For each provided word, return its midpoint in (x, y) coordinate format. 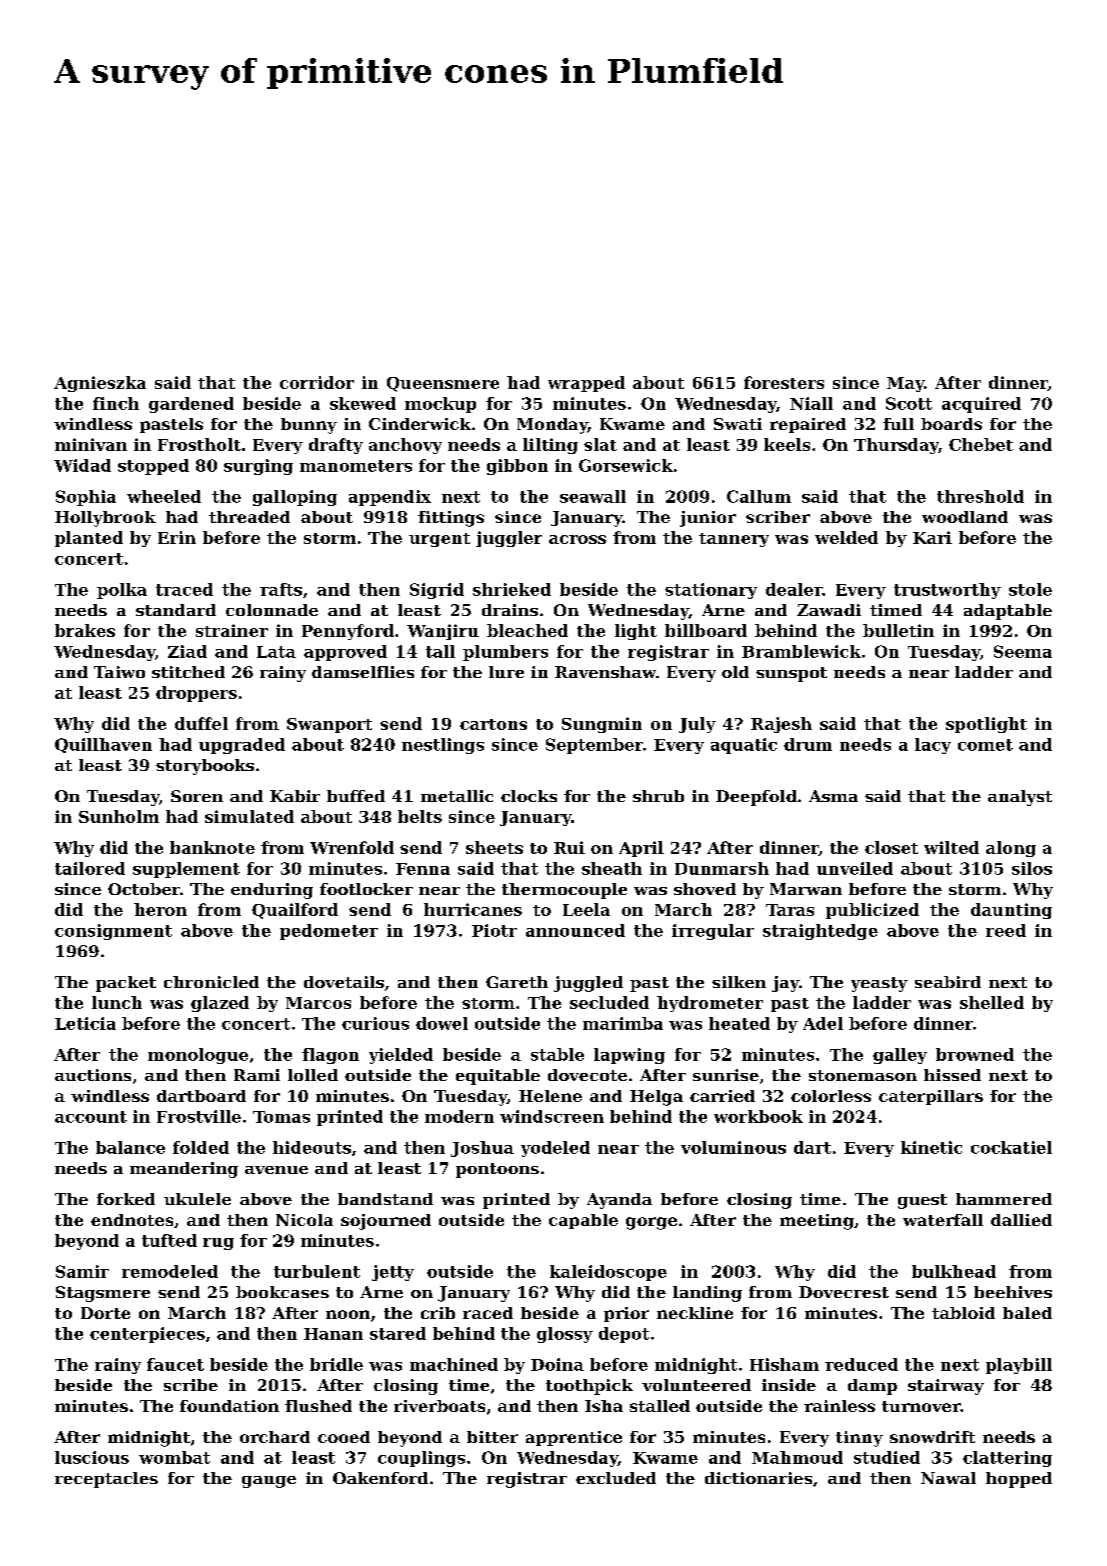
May (905, 384)
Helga (656, 1098)
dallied (1021, 1220)
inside (789, 1385)
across (577, 539)
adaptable (1008, 612)
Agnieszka (100, 384)
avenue (276, 1170)
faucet (175, 1364)
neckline (695, 1313)
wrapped (586, 384)
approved (345, 653)
